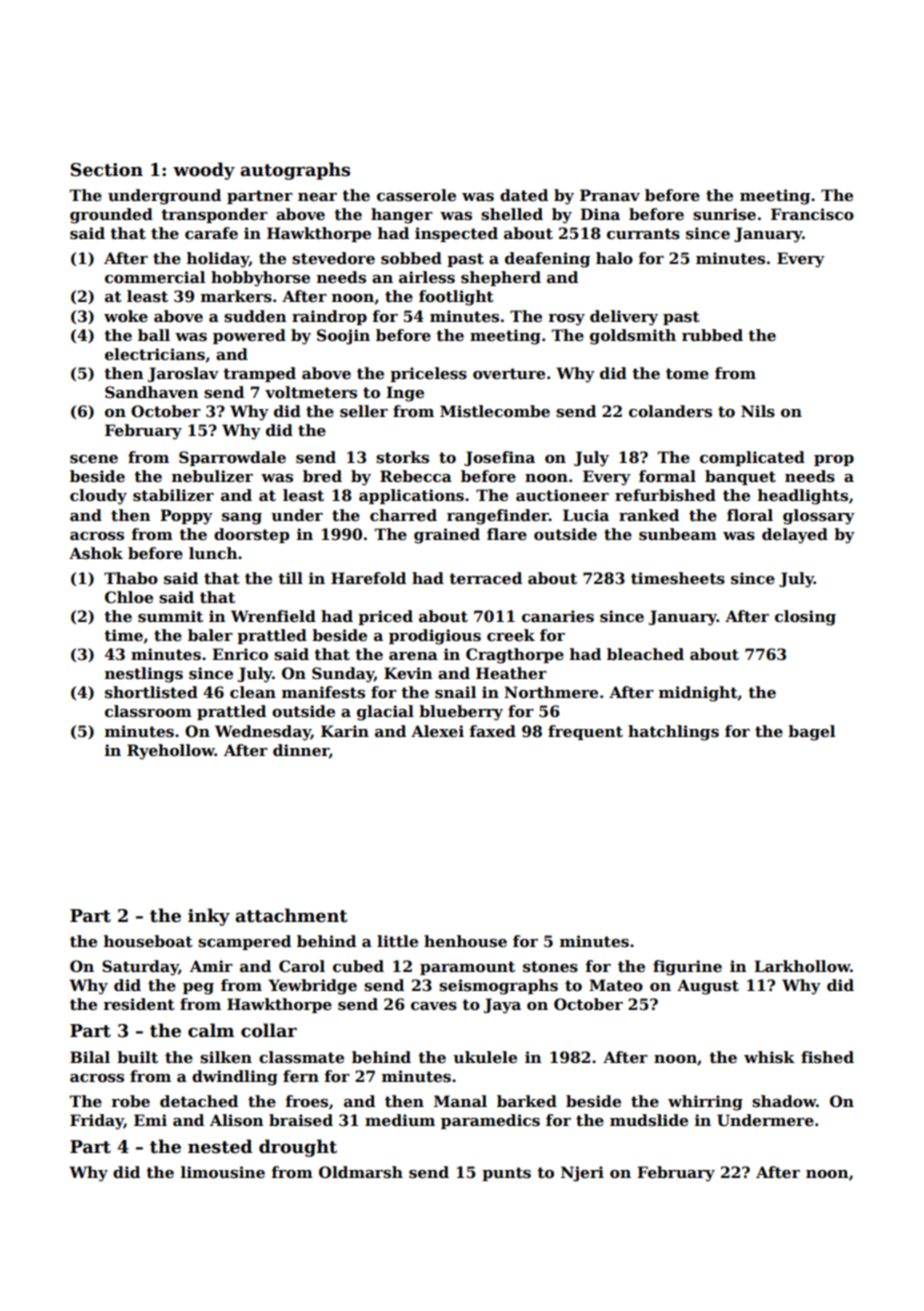 The width and height of the screenshot is (924, 1311). I want to click on limousine, so click(223, 1172).
